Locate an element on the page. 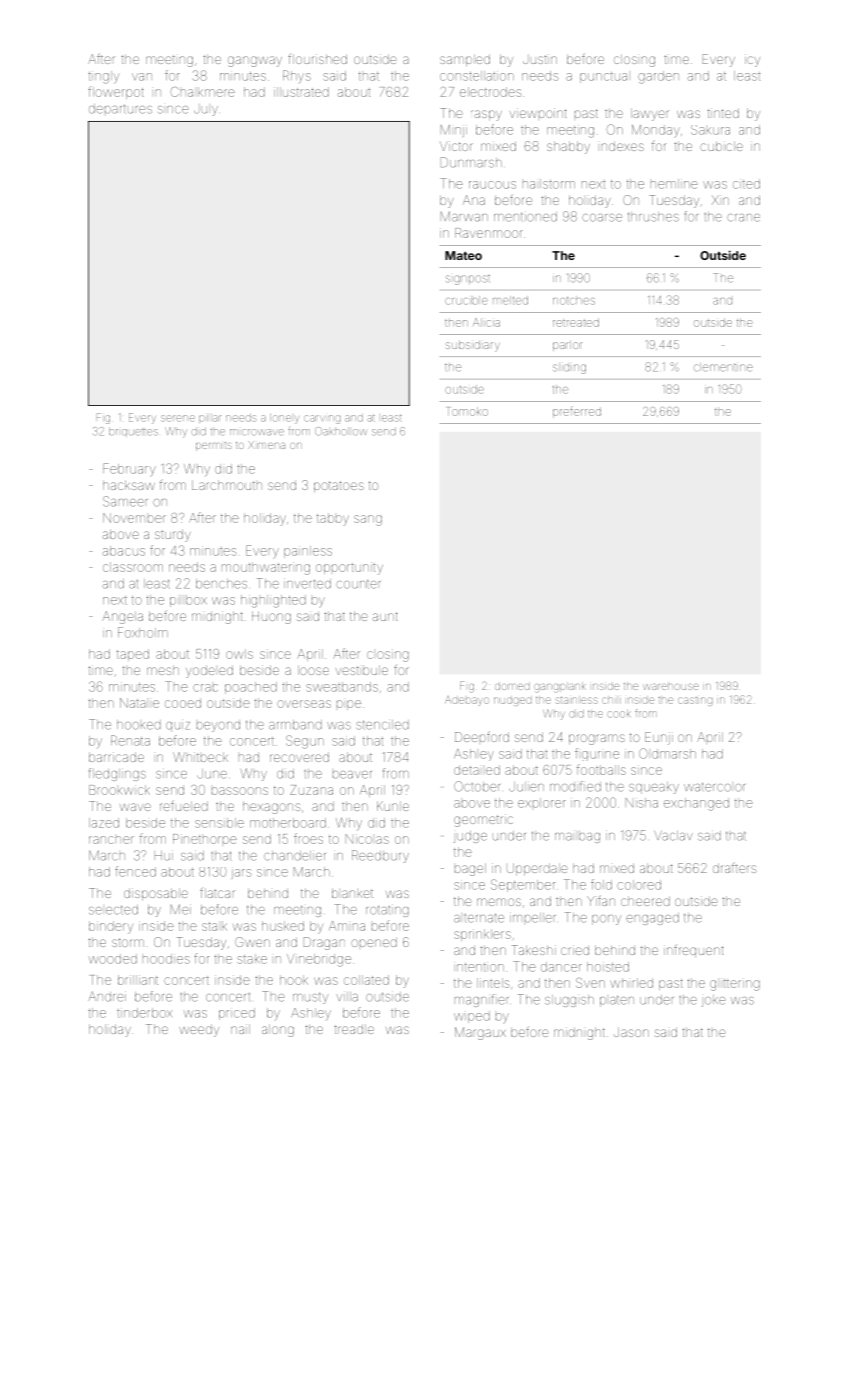 This image has height=1400, width=849. intention is located at coordinates (480, 967).
